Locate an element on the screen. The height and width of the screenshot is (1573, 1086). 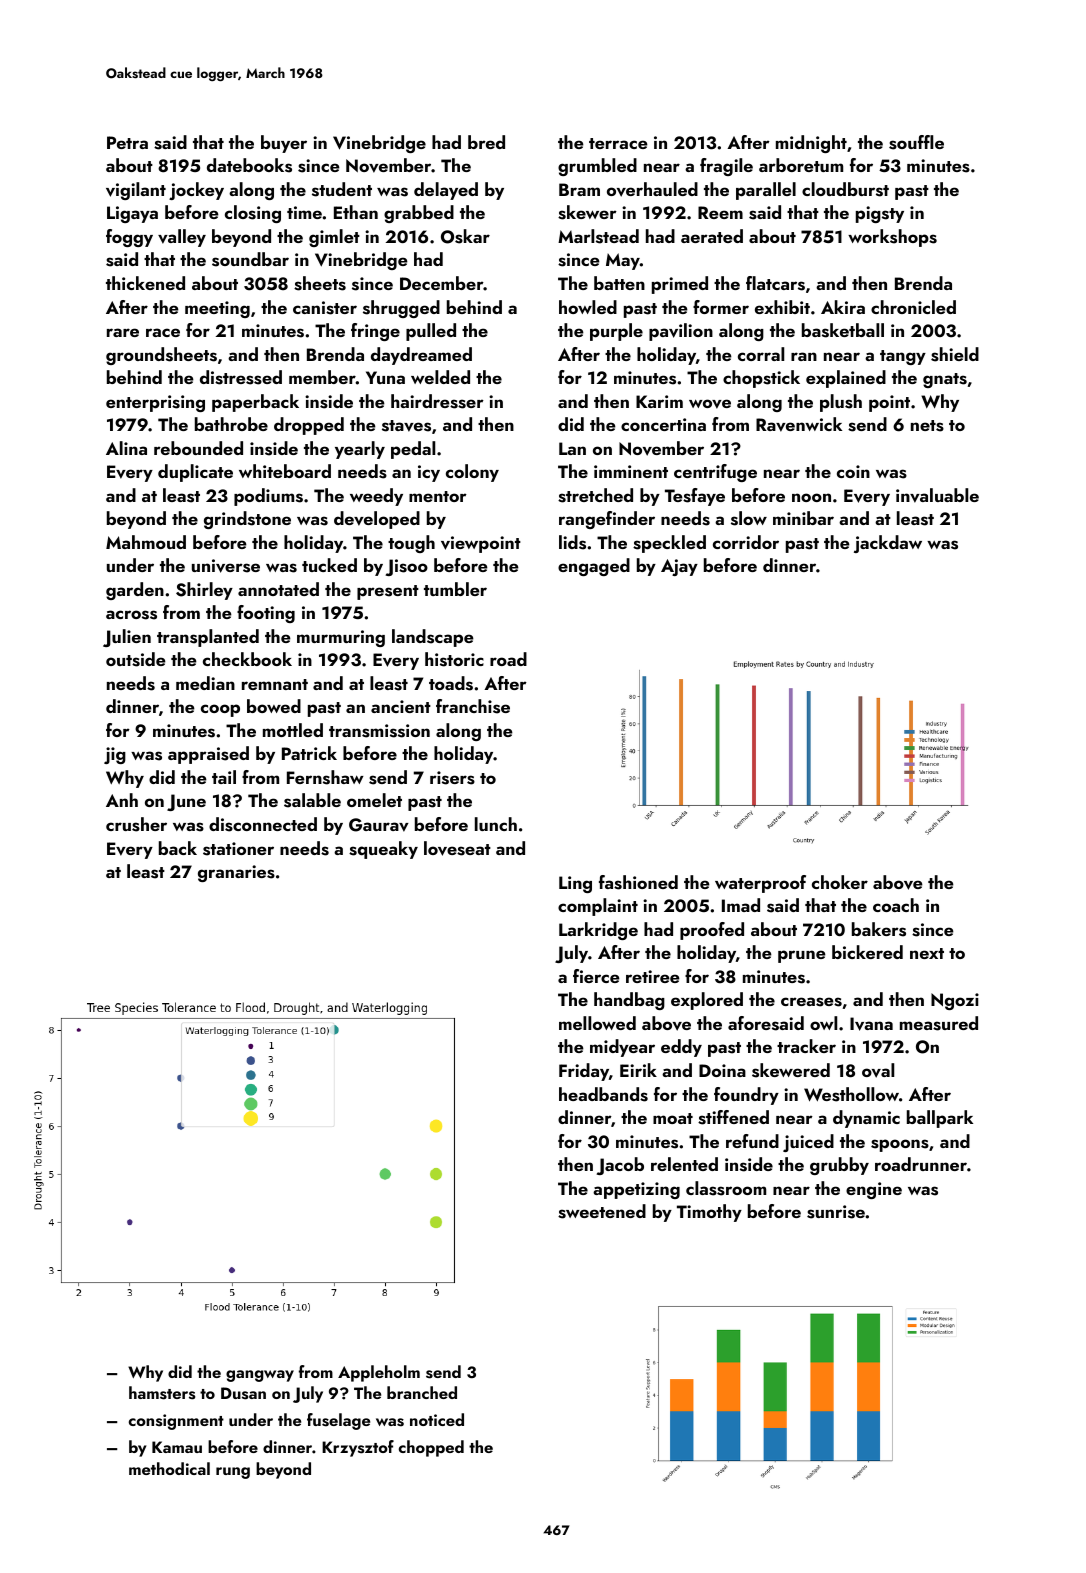
hairdresser is located at coordinates (437, 401).
